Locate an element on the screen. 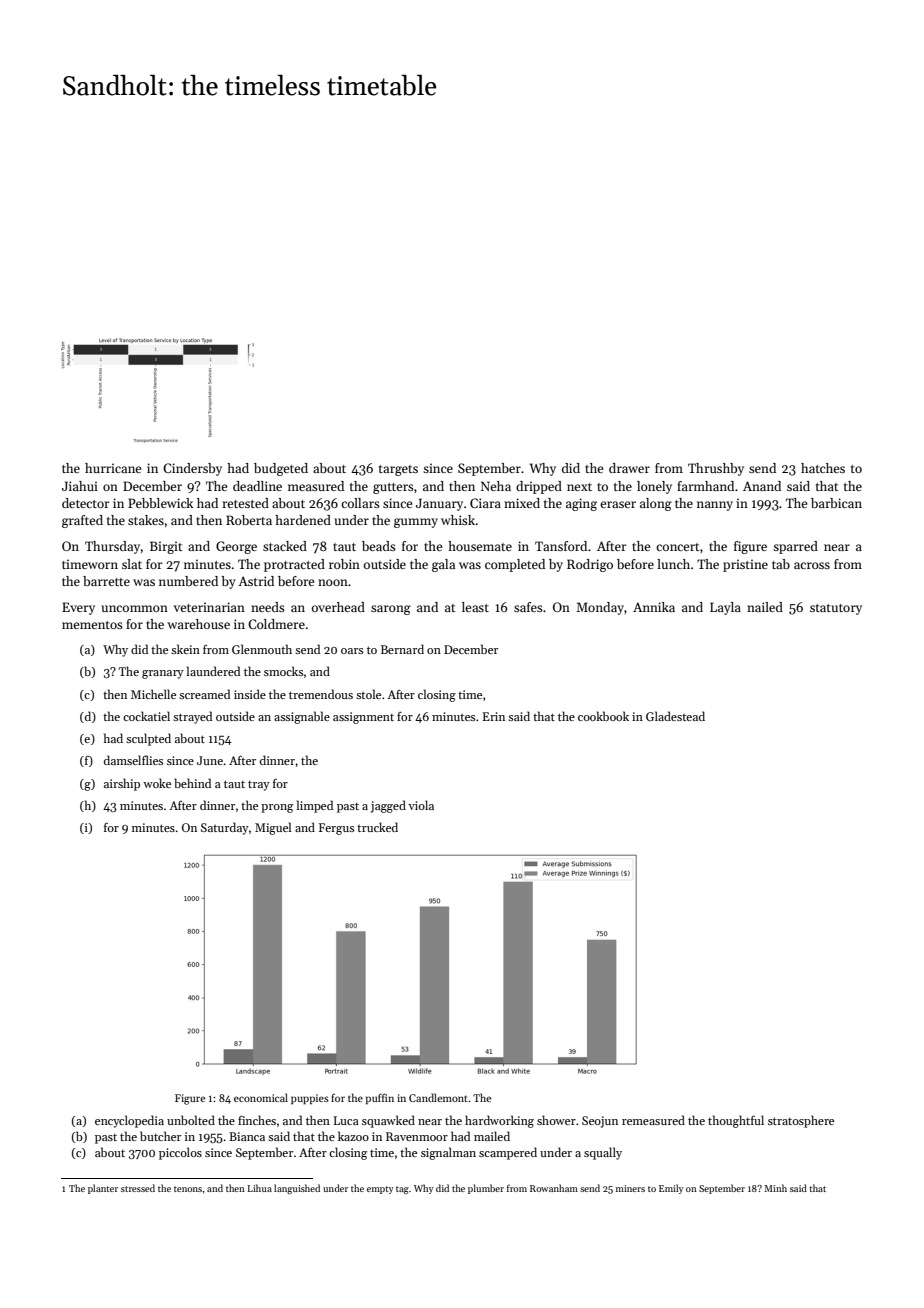 The width and height of the screenshot is (924, 1308). thoughtful is located at coordinates (736, 1121).
